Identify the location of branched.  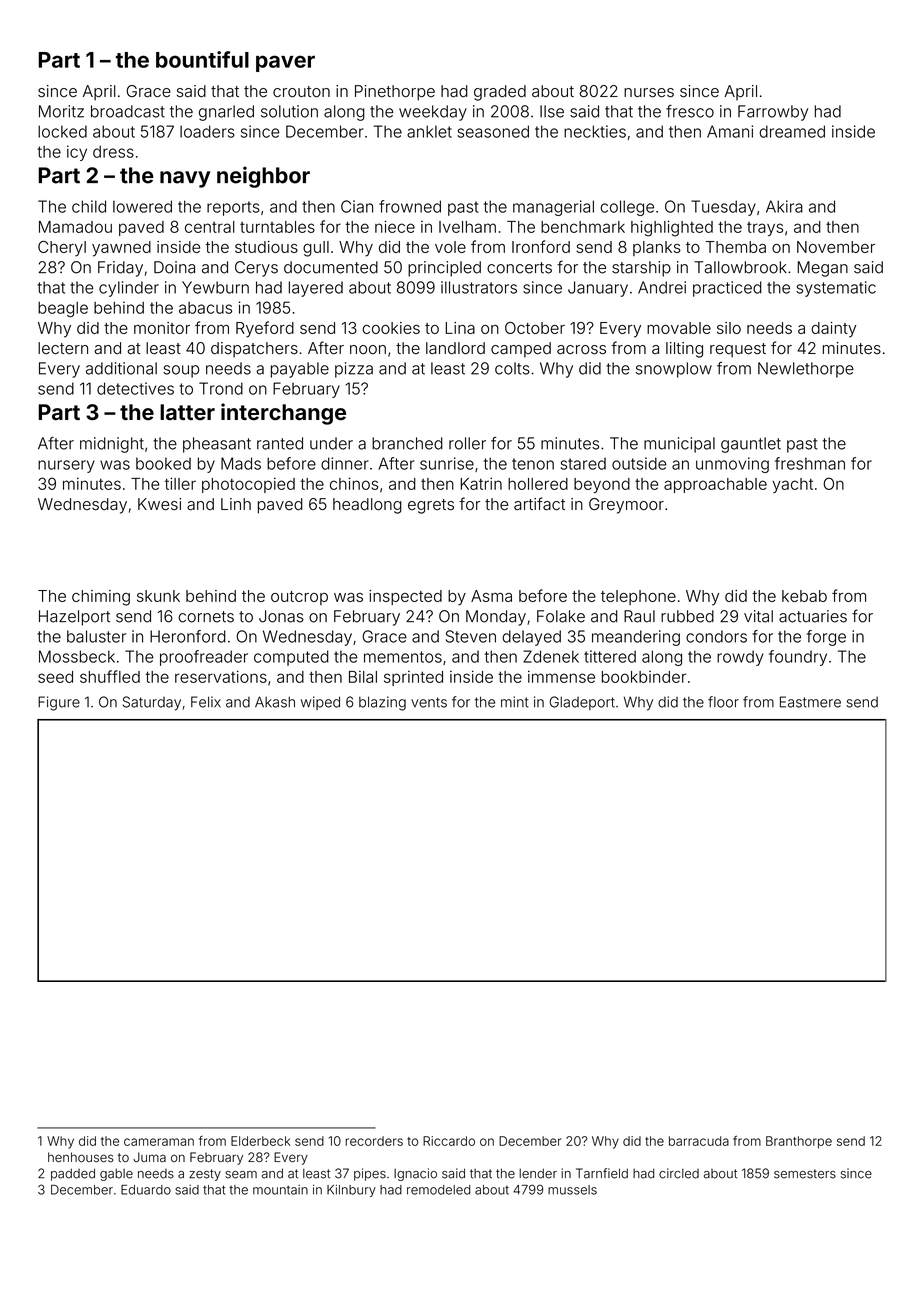
(407, 443).
